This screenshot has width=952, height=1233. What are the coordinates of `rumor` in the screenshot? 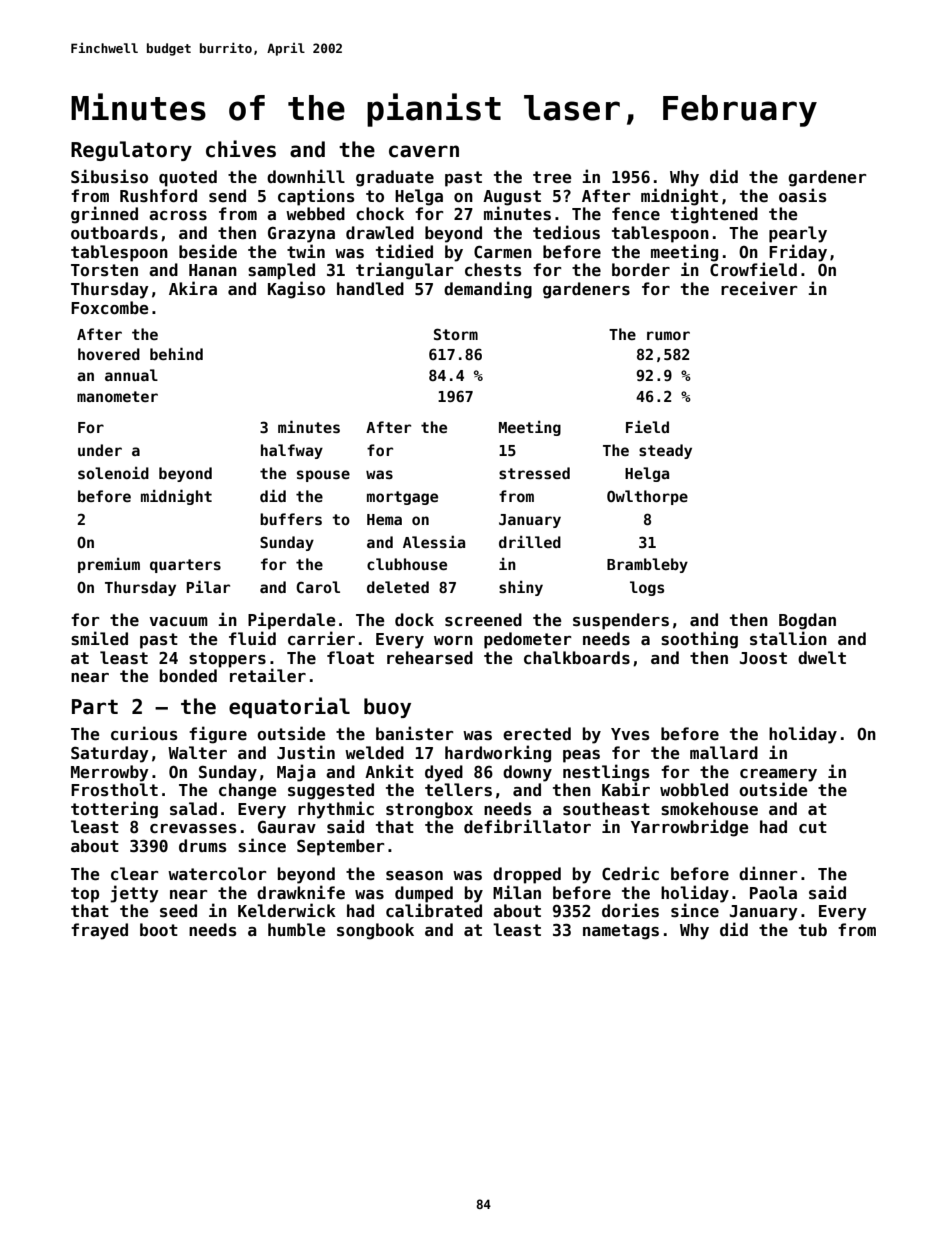 It's located at (668, 335).
